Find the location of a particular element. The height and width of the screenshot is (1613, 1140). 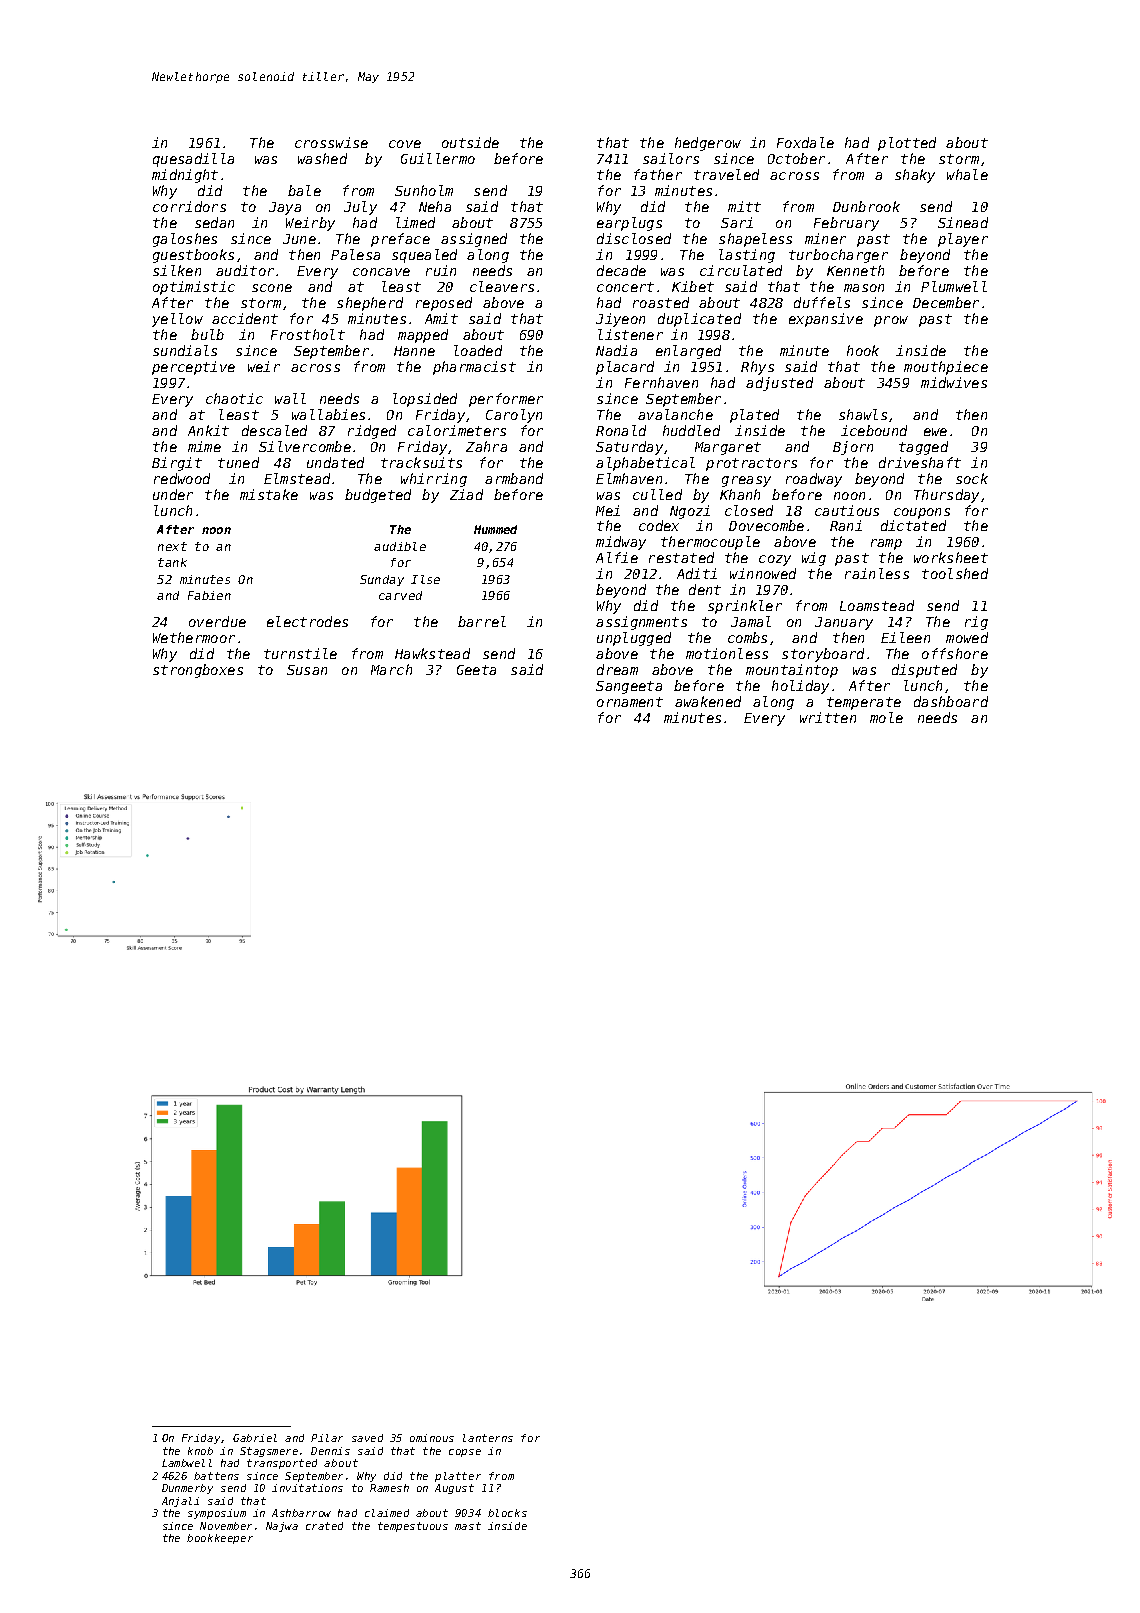

tempestuous is located at coordinates (413, 1527).
